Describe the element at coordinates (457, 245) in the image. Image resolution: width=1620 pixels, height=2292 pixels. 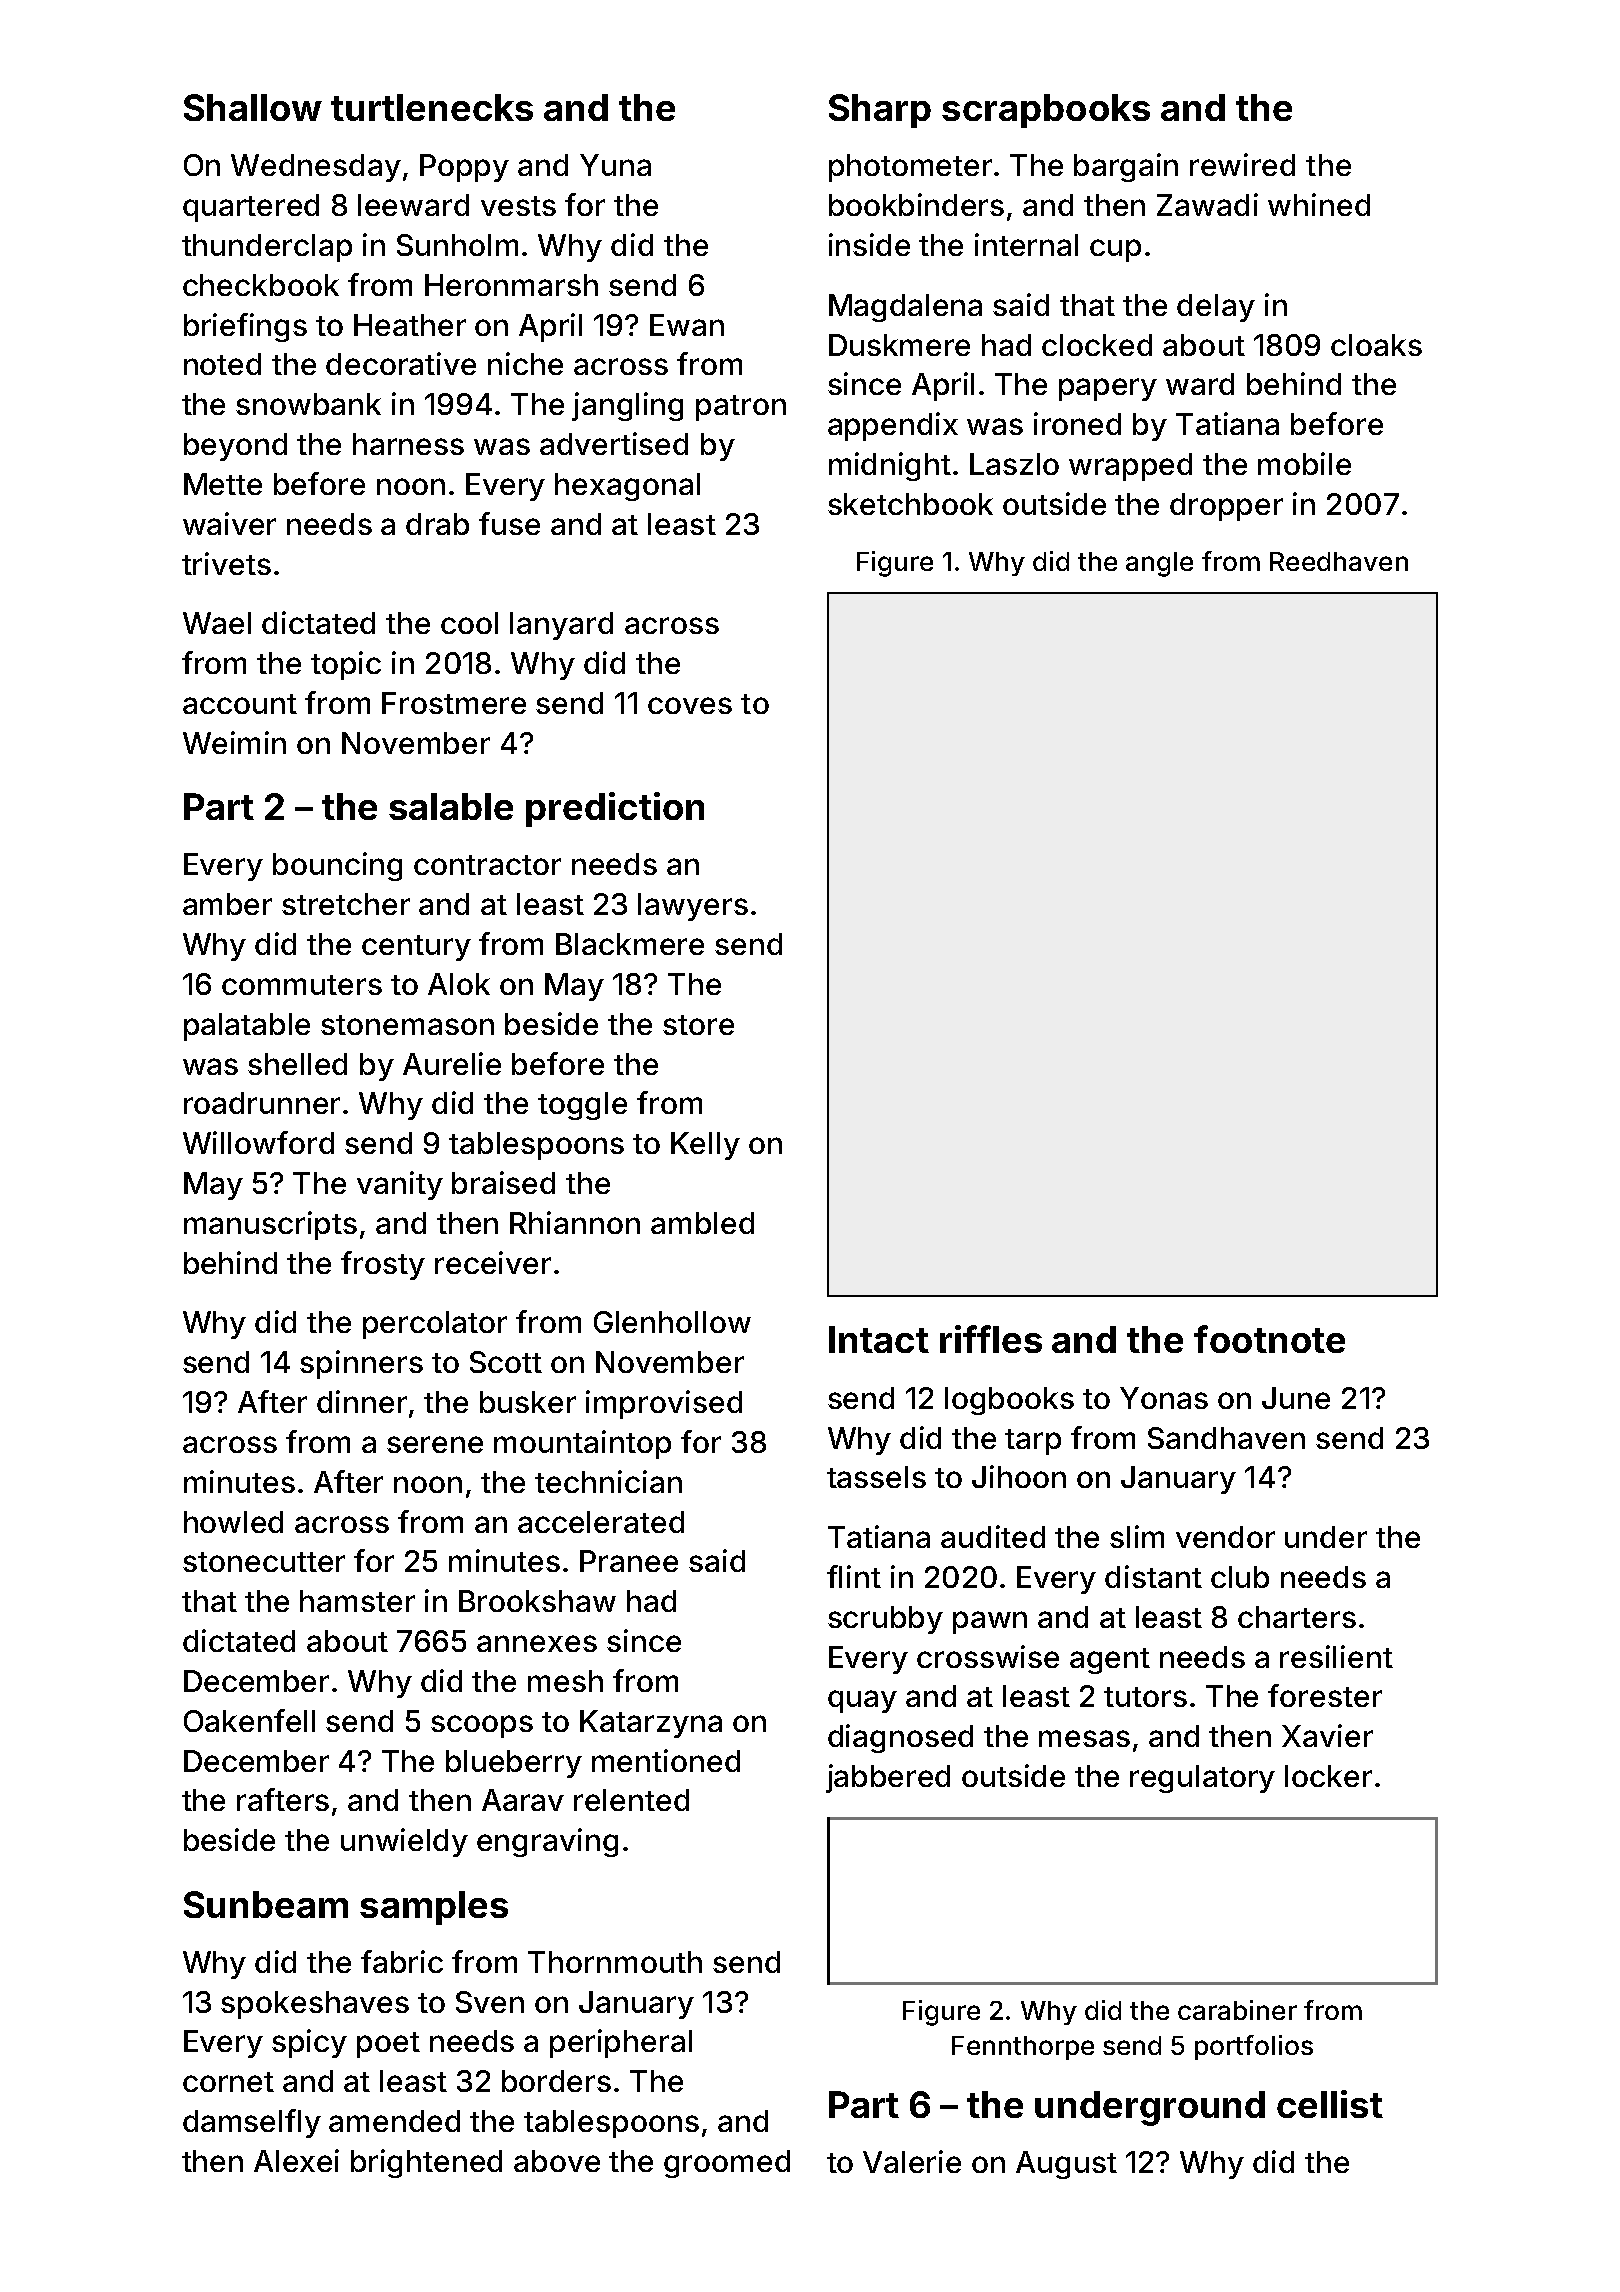
I see `Sunholm` at that location.
